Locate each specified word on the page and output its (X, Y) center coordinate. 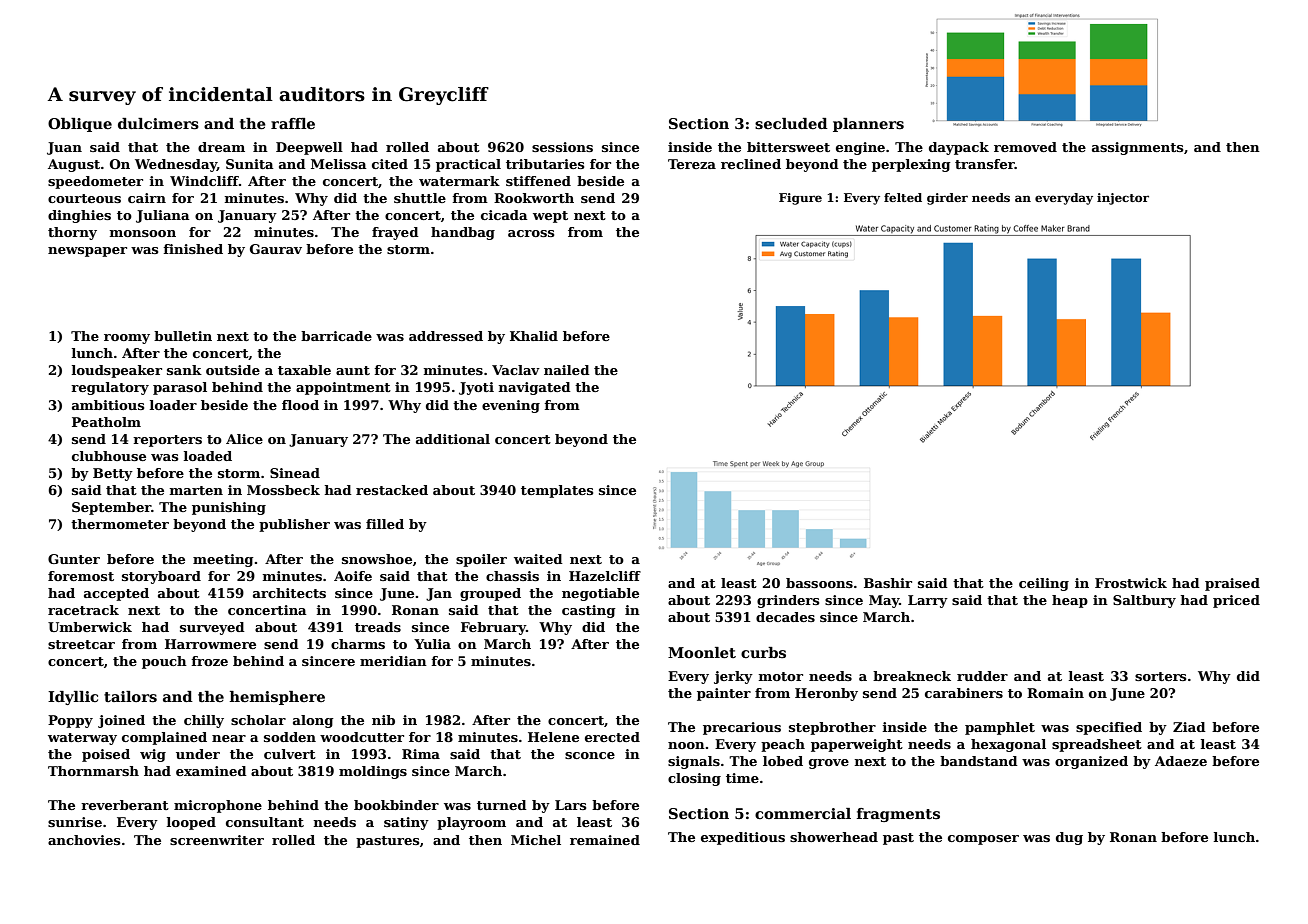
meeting (223, 560)
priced (1236, 601)
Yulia (432, 644)
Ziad (1189, 727)
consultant (265, 822)
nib (383, 720)
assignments (1137, 148)
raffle (293, 123)
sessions (562, 147)
